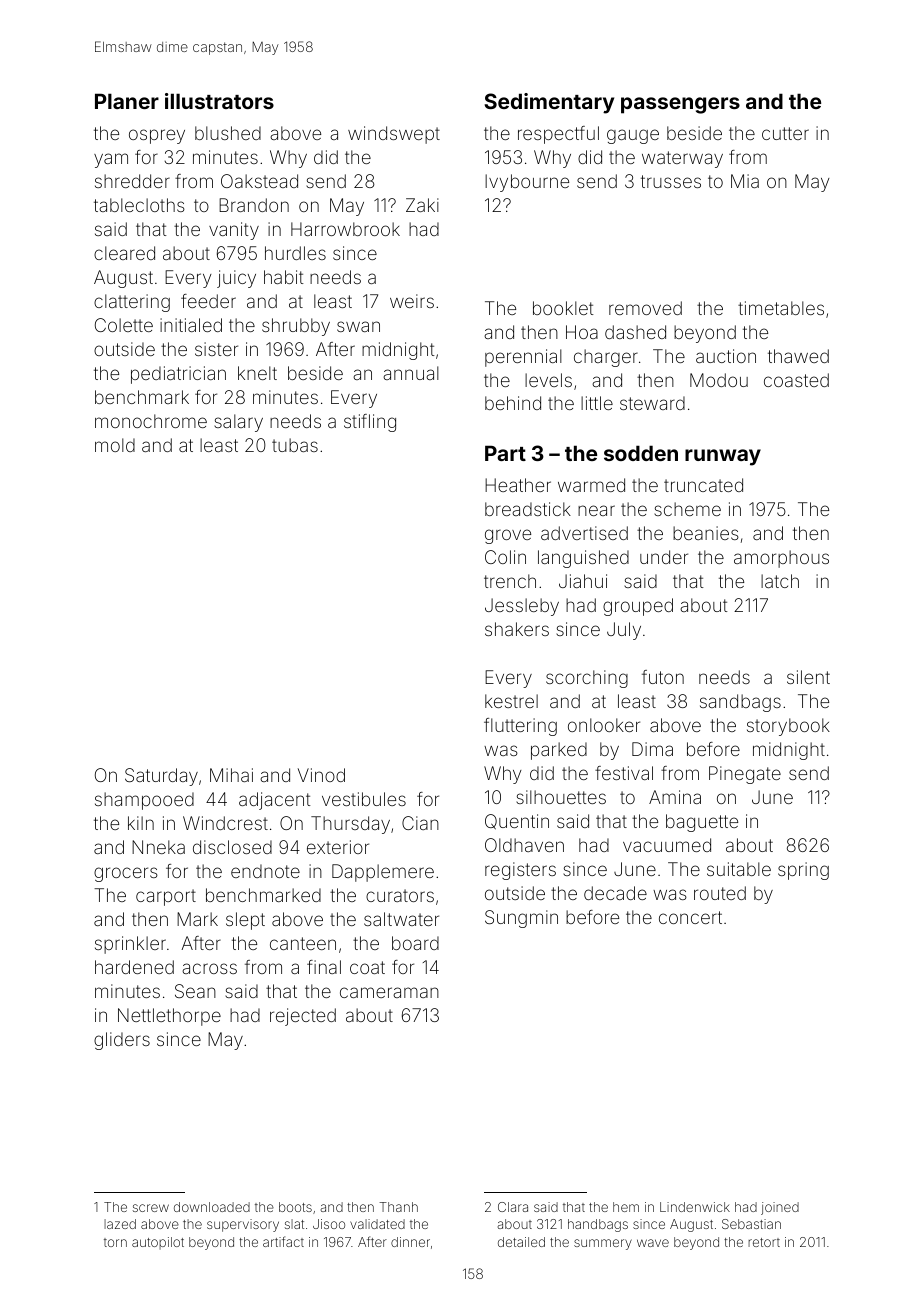  What do you see at coordinates (151, 1208) in the screenshot?
I see `screw` at bounding box center [151, 1208].
